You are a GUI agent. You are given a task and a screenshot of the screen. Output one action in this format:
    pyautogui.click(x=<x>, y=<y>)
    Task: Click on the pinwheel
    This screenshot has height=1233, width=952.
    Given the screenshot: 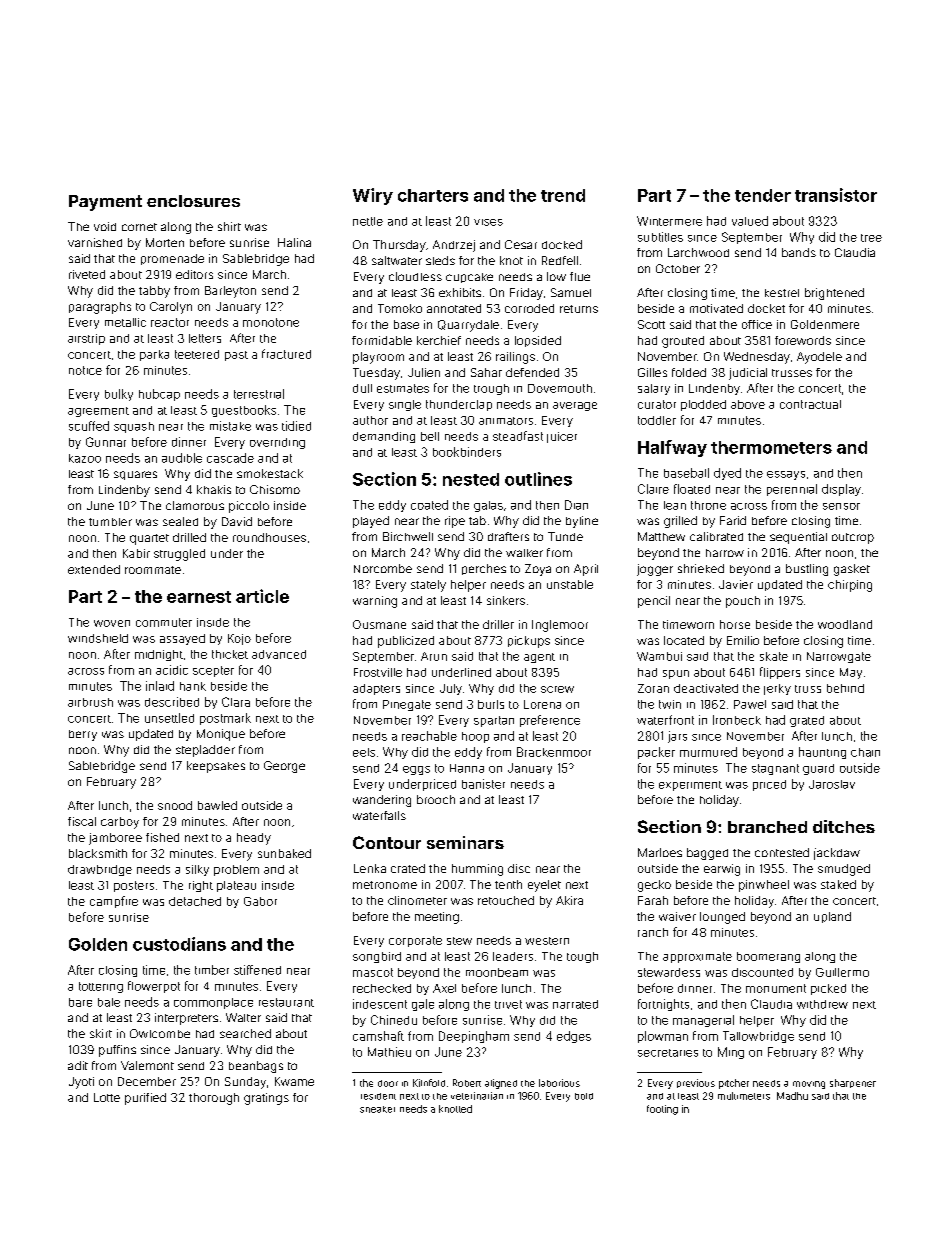 What is the action you would take?
    pyautogui.click(x=764, y=886)
